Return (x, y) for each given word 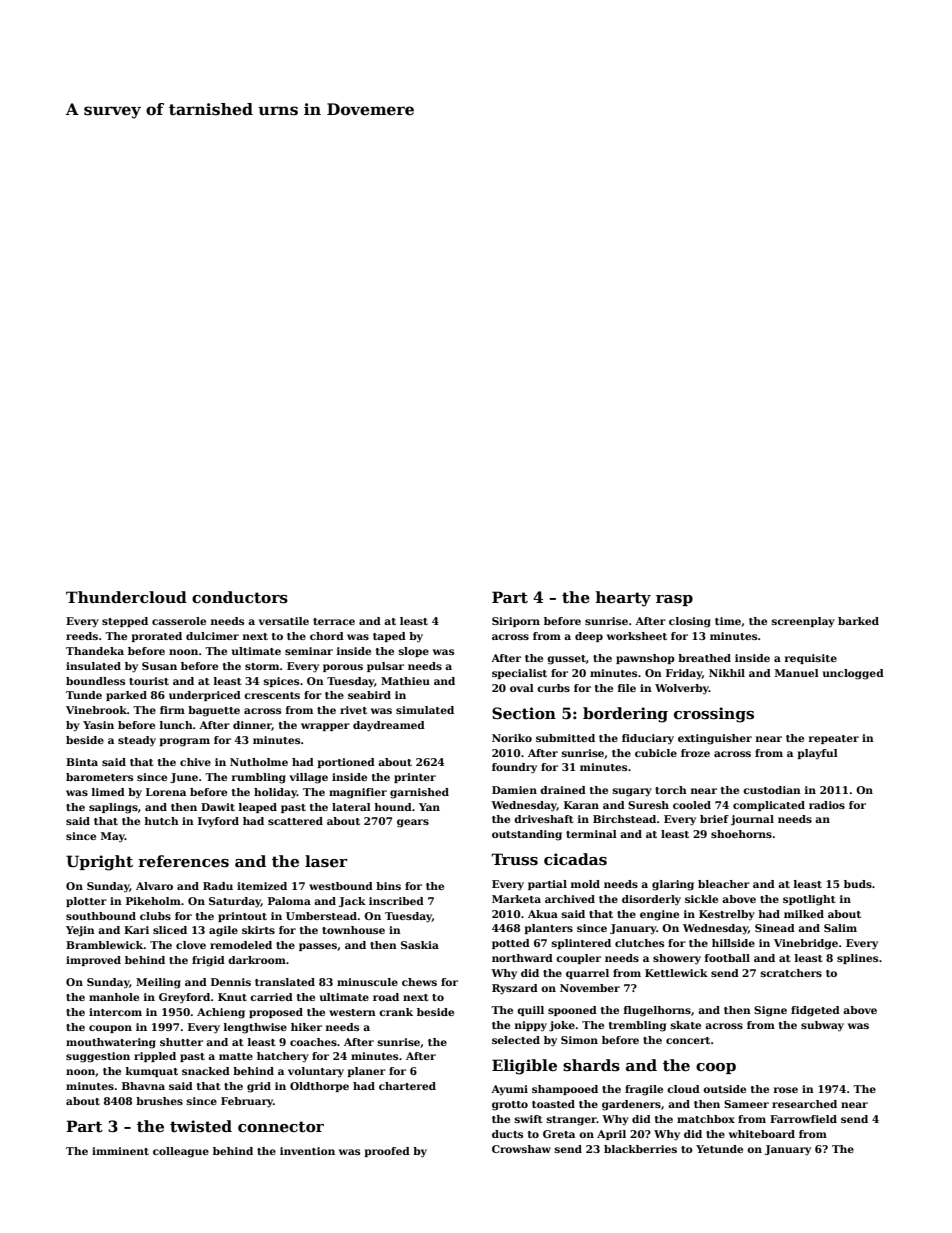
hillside (733, 943)
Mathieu (405, 681)
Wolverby (682, 689)
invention (307, 1151)
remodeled (241, 945)
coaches (313, 1042)
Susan (159, 666)
